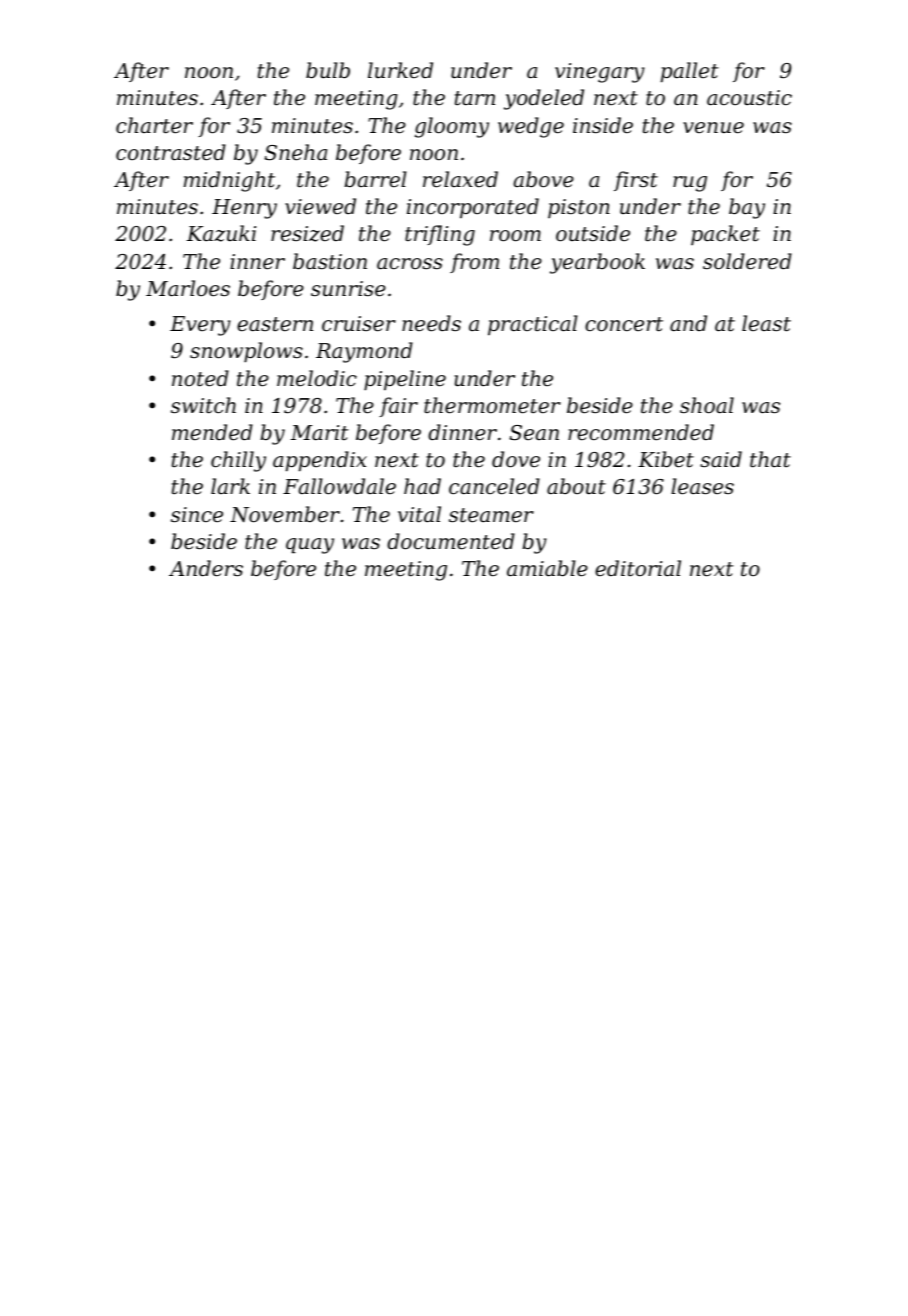 This screenshot has height=1316, width=908. What do you see at coordinates (238, 461) in the screenshot?
I see `chilly` at bounding box center [238, 461].
